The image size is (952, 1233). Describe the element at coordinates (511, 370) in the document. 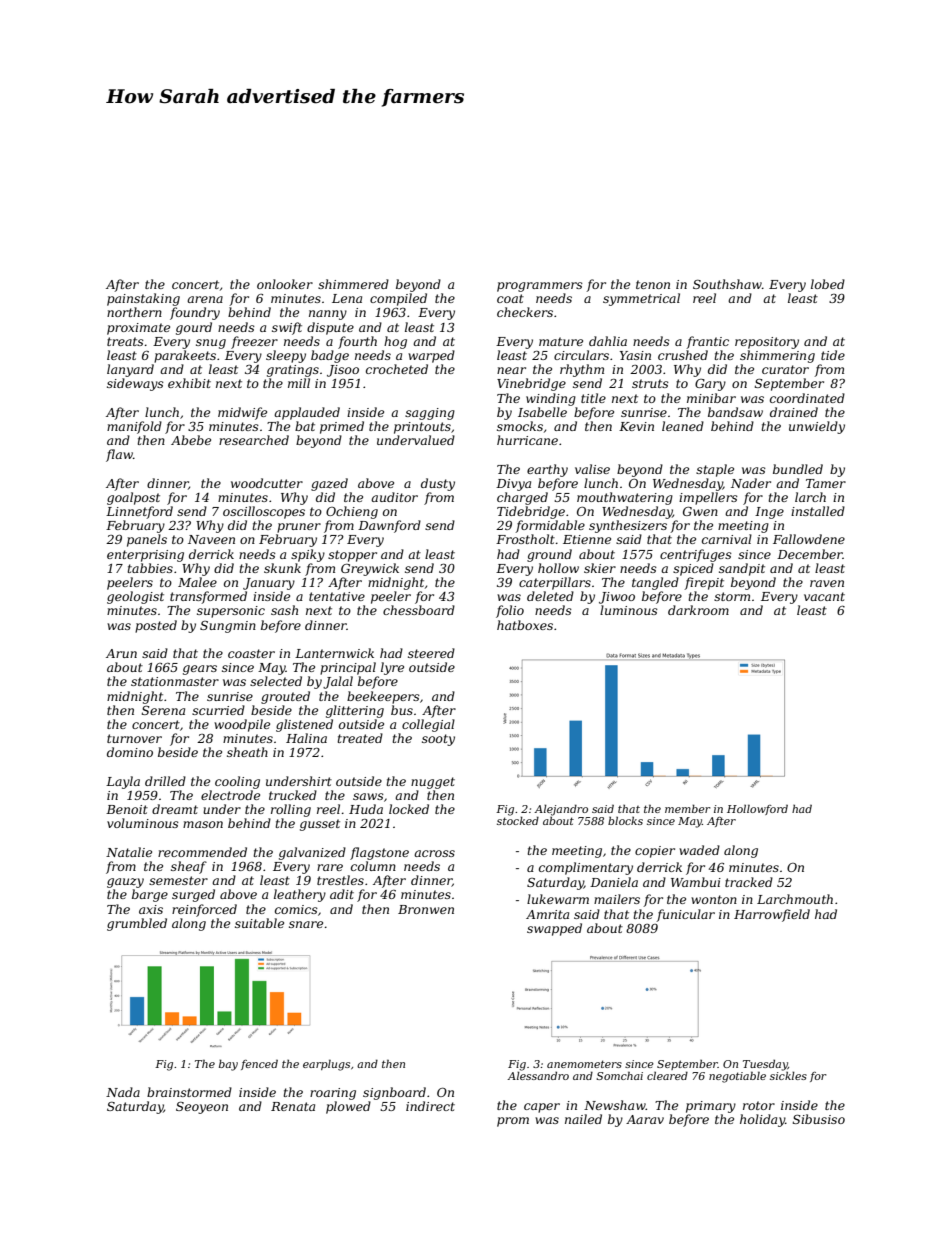

I see `near` at that location.
